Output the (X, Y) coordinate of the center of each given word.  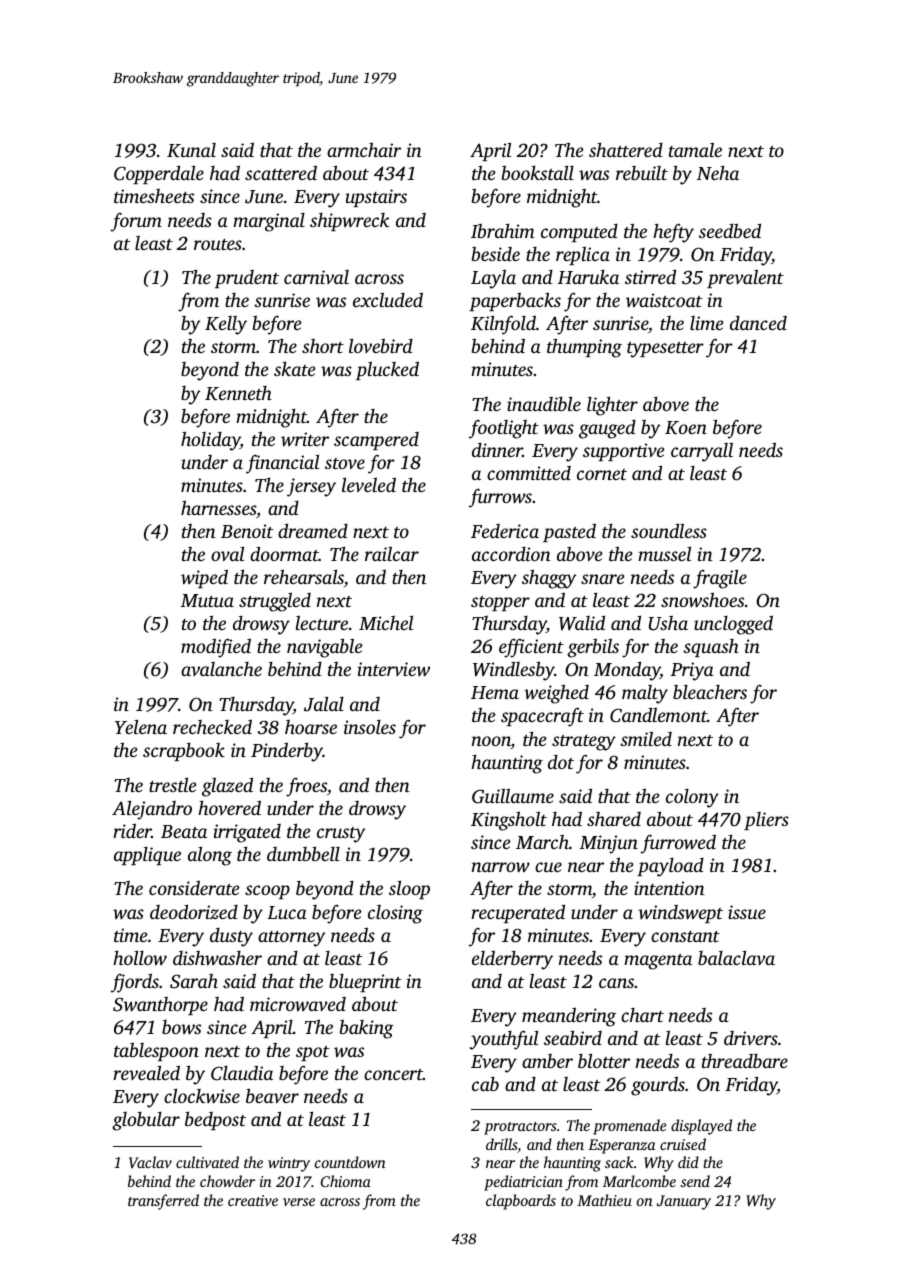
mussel (664, 553)
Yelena (141, 726)
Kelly (226, 325)
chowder (227, 1181)
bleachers (710, 692)
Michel (386, 622)
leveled (369, 484)
